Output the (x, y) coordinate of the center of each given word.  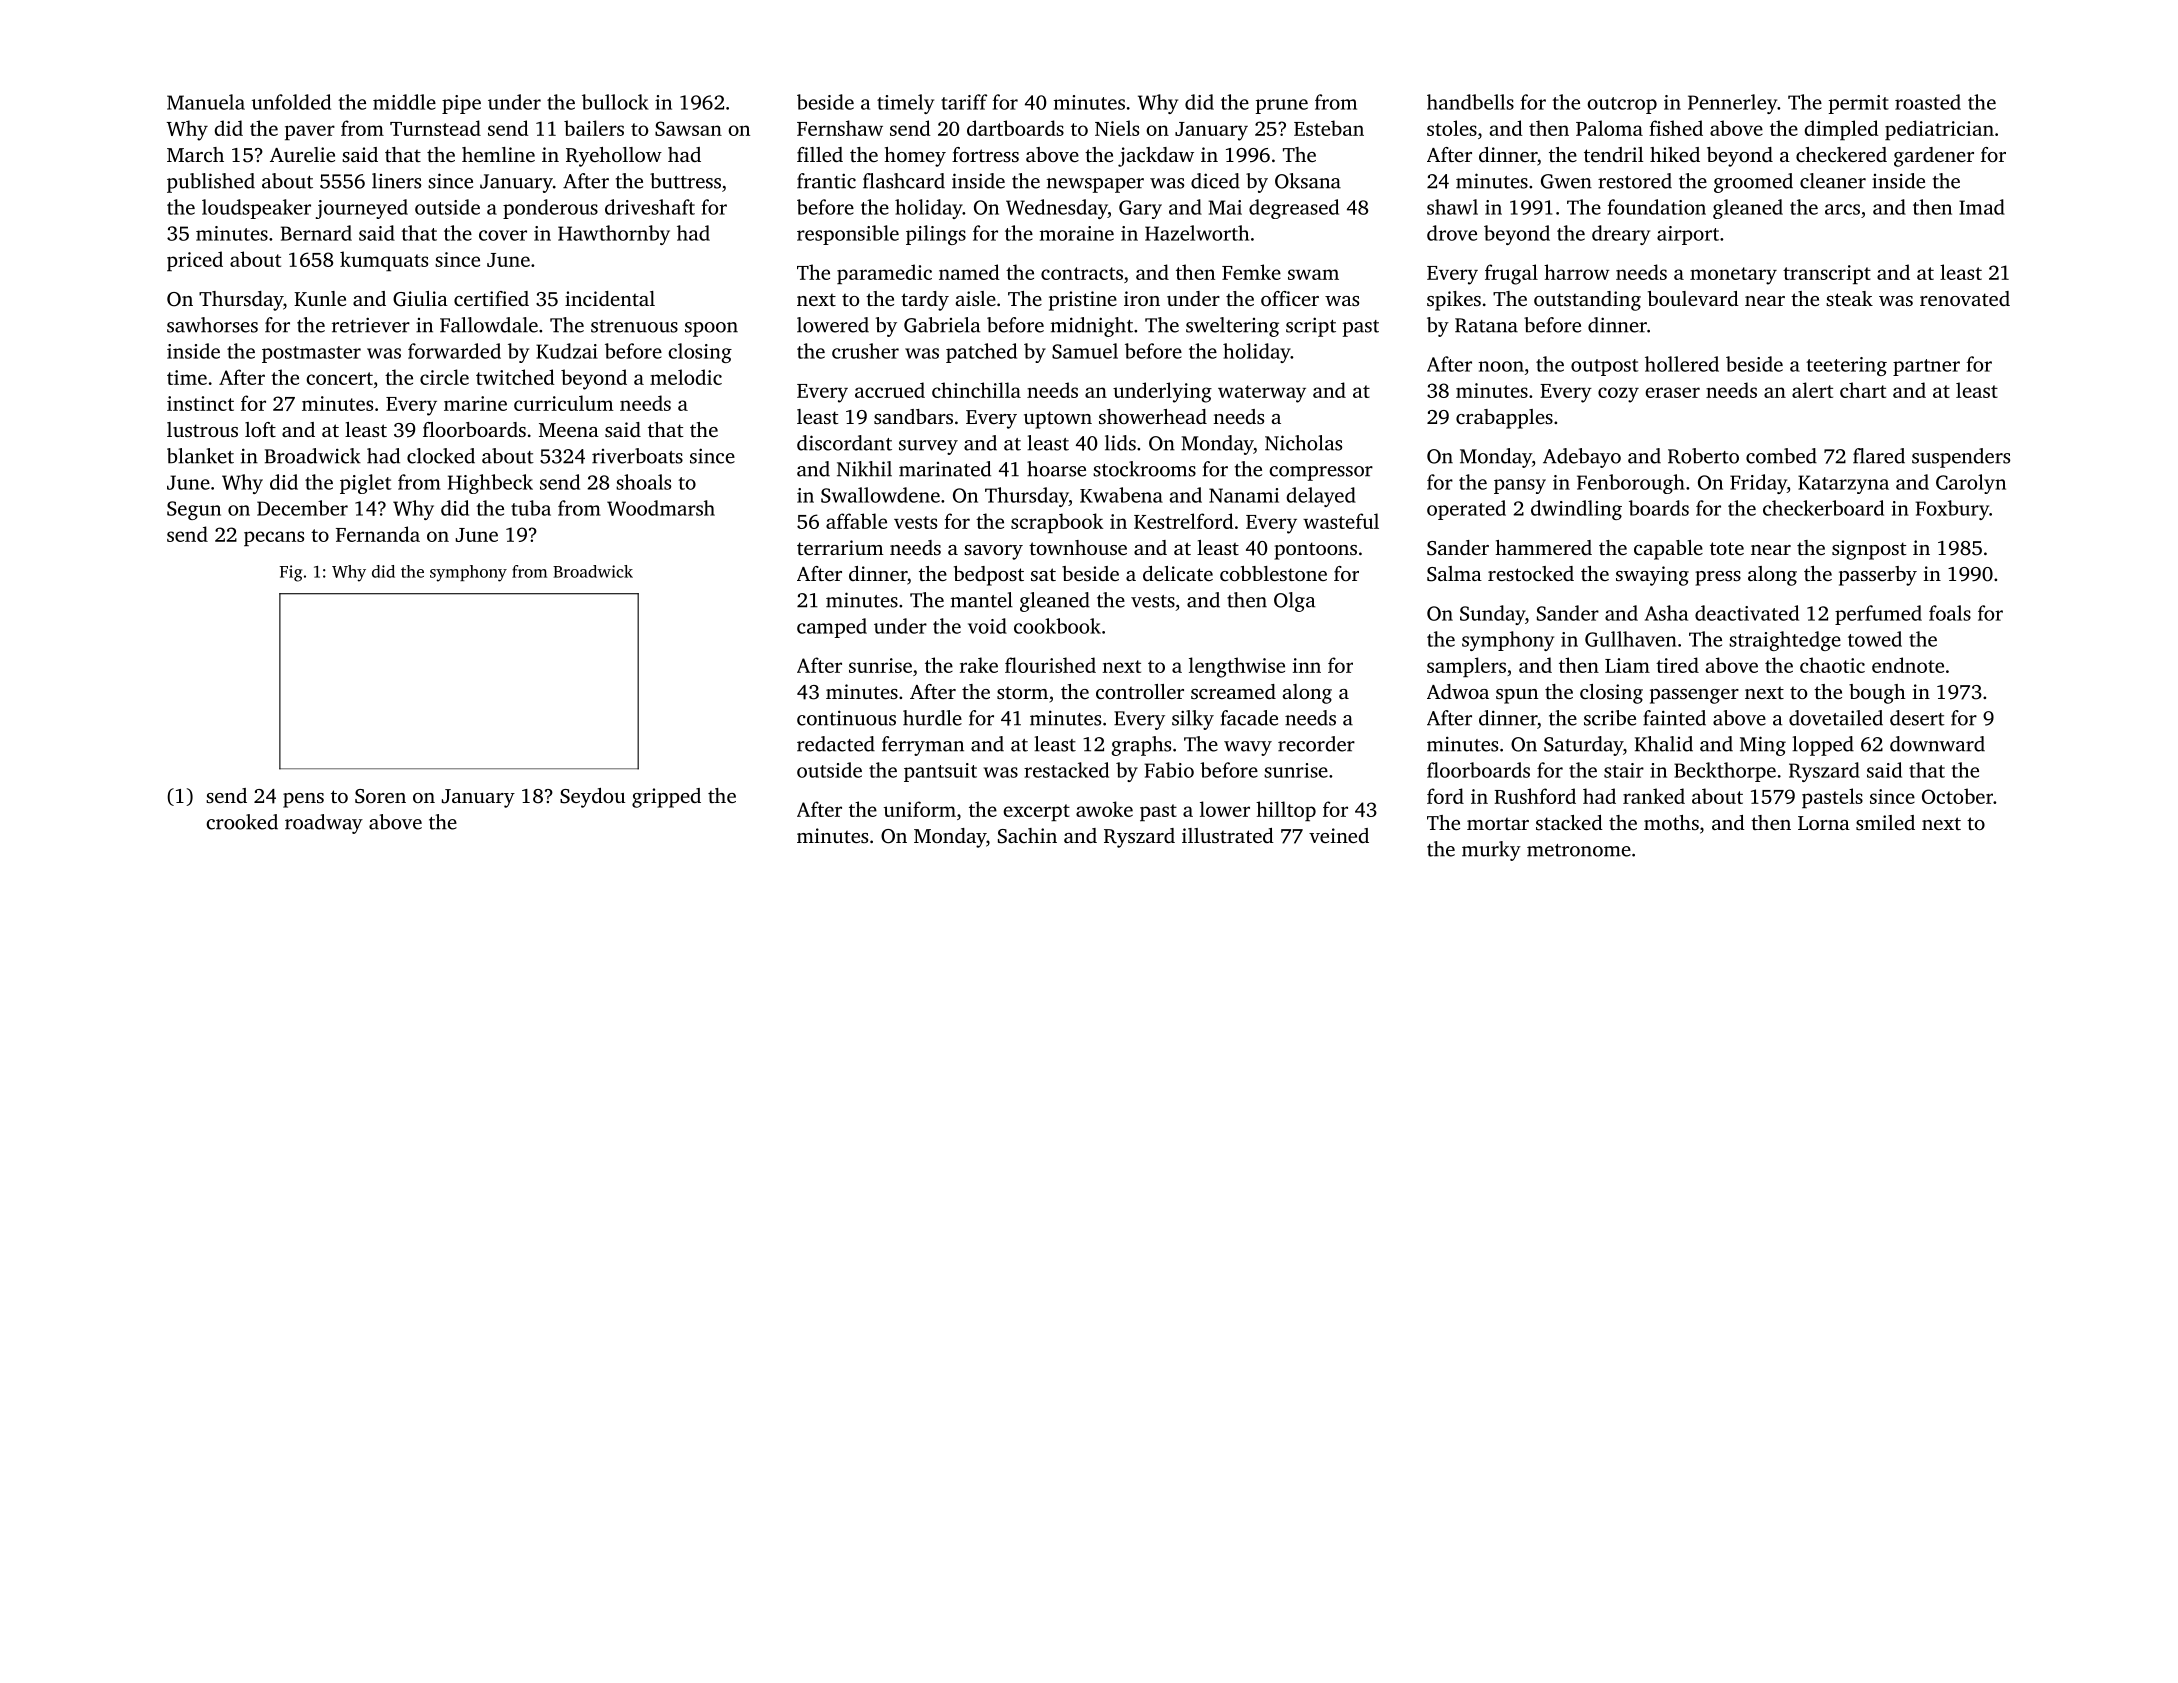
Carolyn (1971, 484)
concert (339, 378)
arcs (1842, 209)
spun (1517, 696)
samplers (1466, 667)
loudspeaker (256, 209)
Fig (291, 573)
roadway (324, 824)
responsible (848, 235)
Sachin (1027, 836)
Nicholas (1303, 443)
